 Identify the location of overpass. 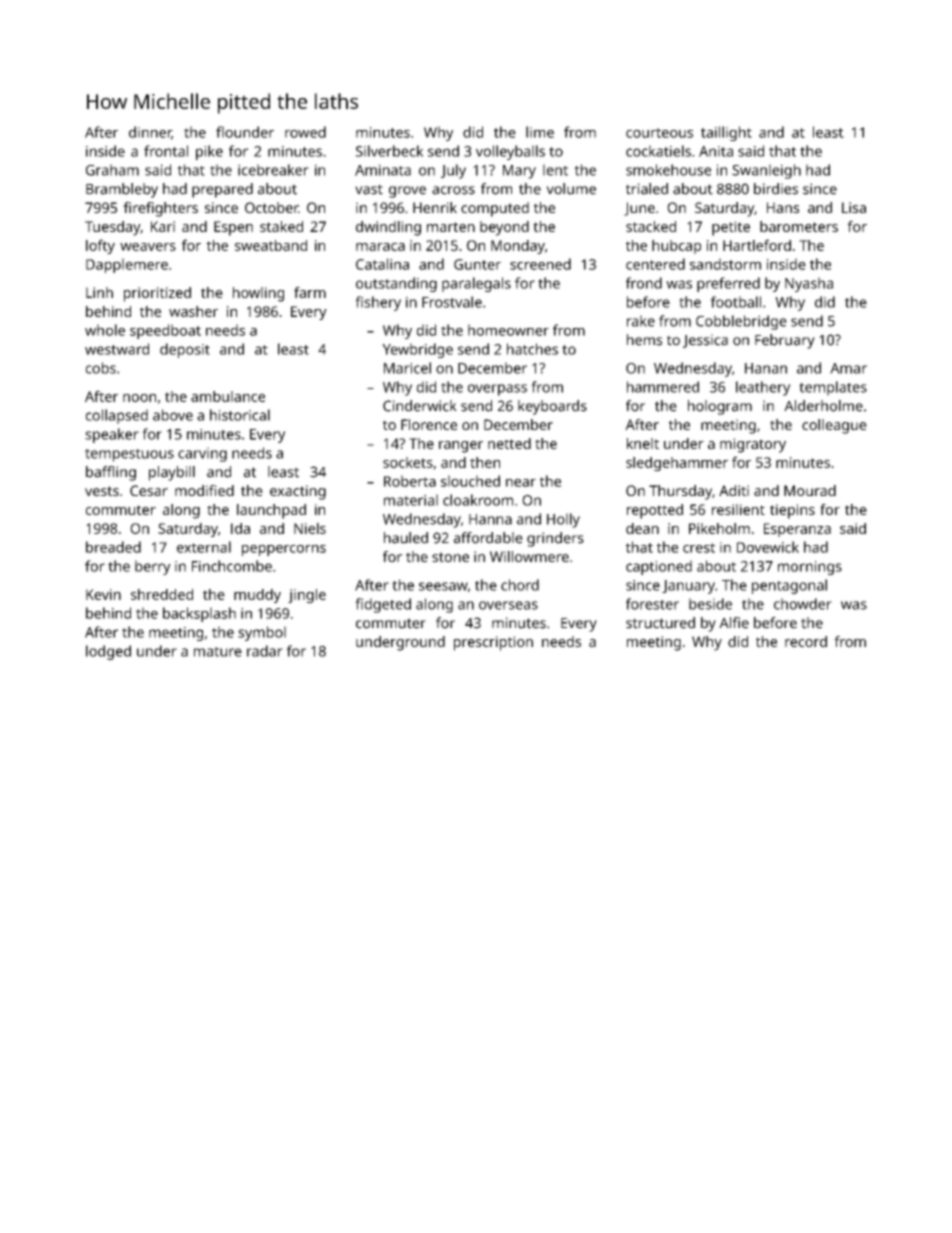
(497, 390).
